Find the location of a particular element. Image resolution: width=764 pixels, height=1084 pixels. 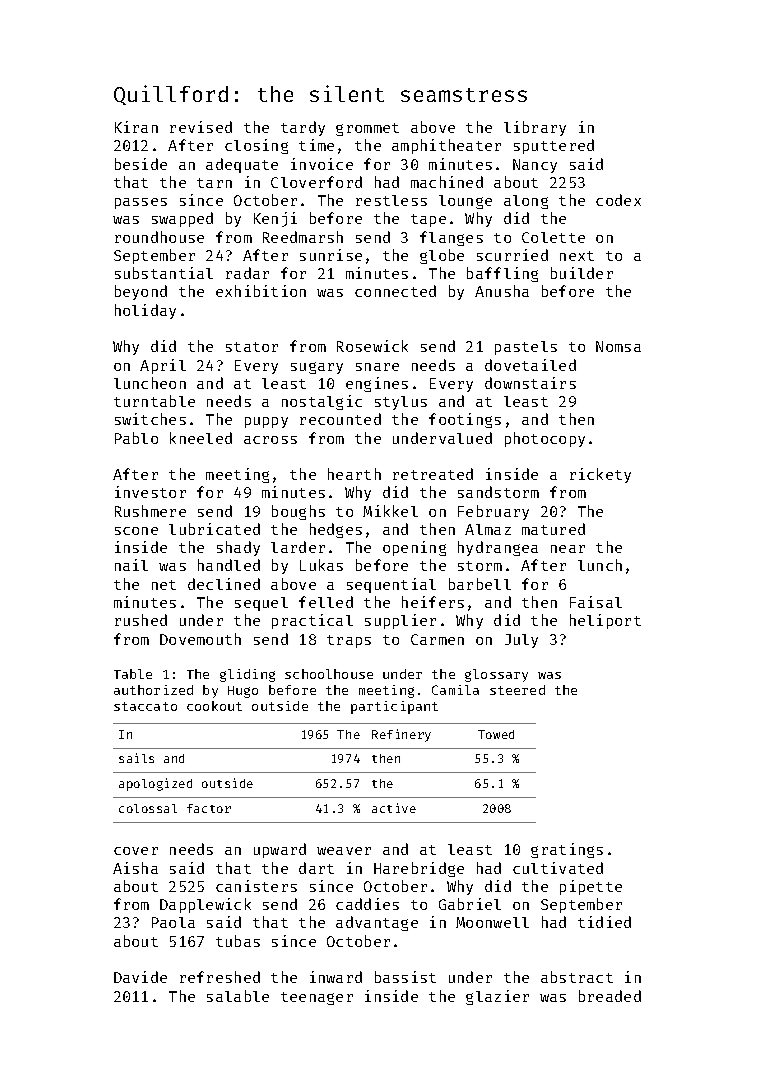

scone is located at coordinates (136, 531).
